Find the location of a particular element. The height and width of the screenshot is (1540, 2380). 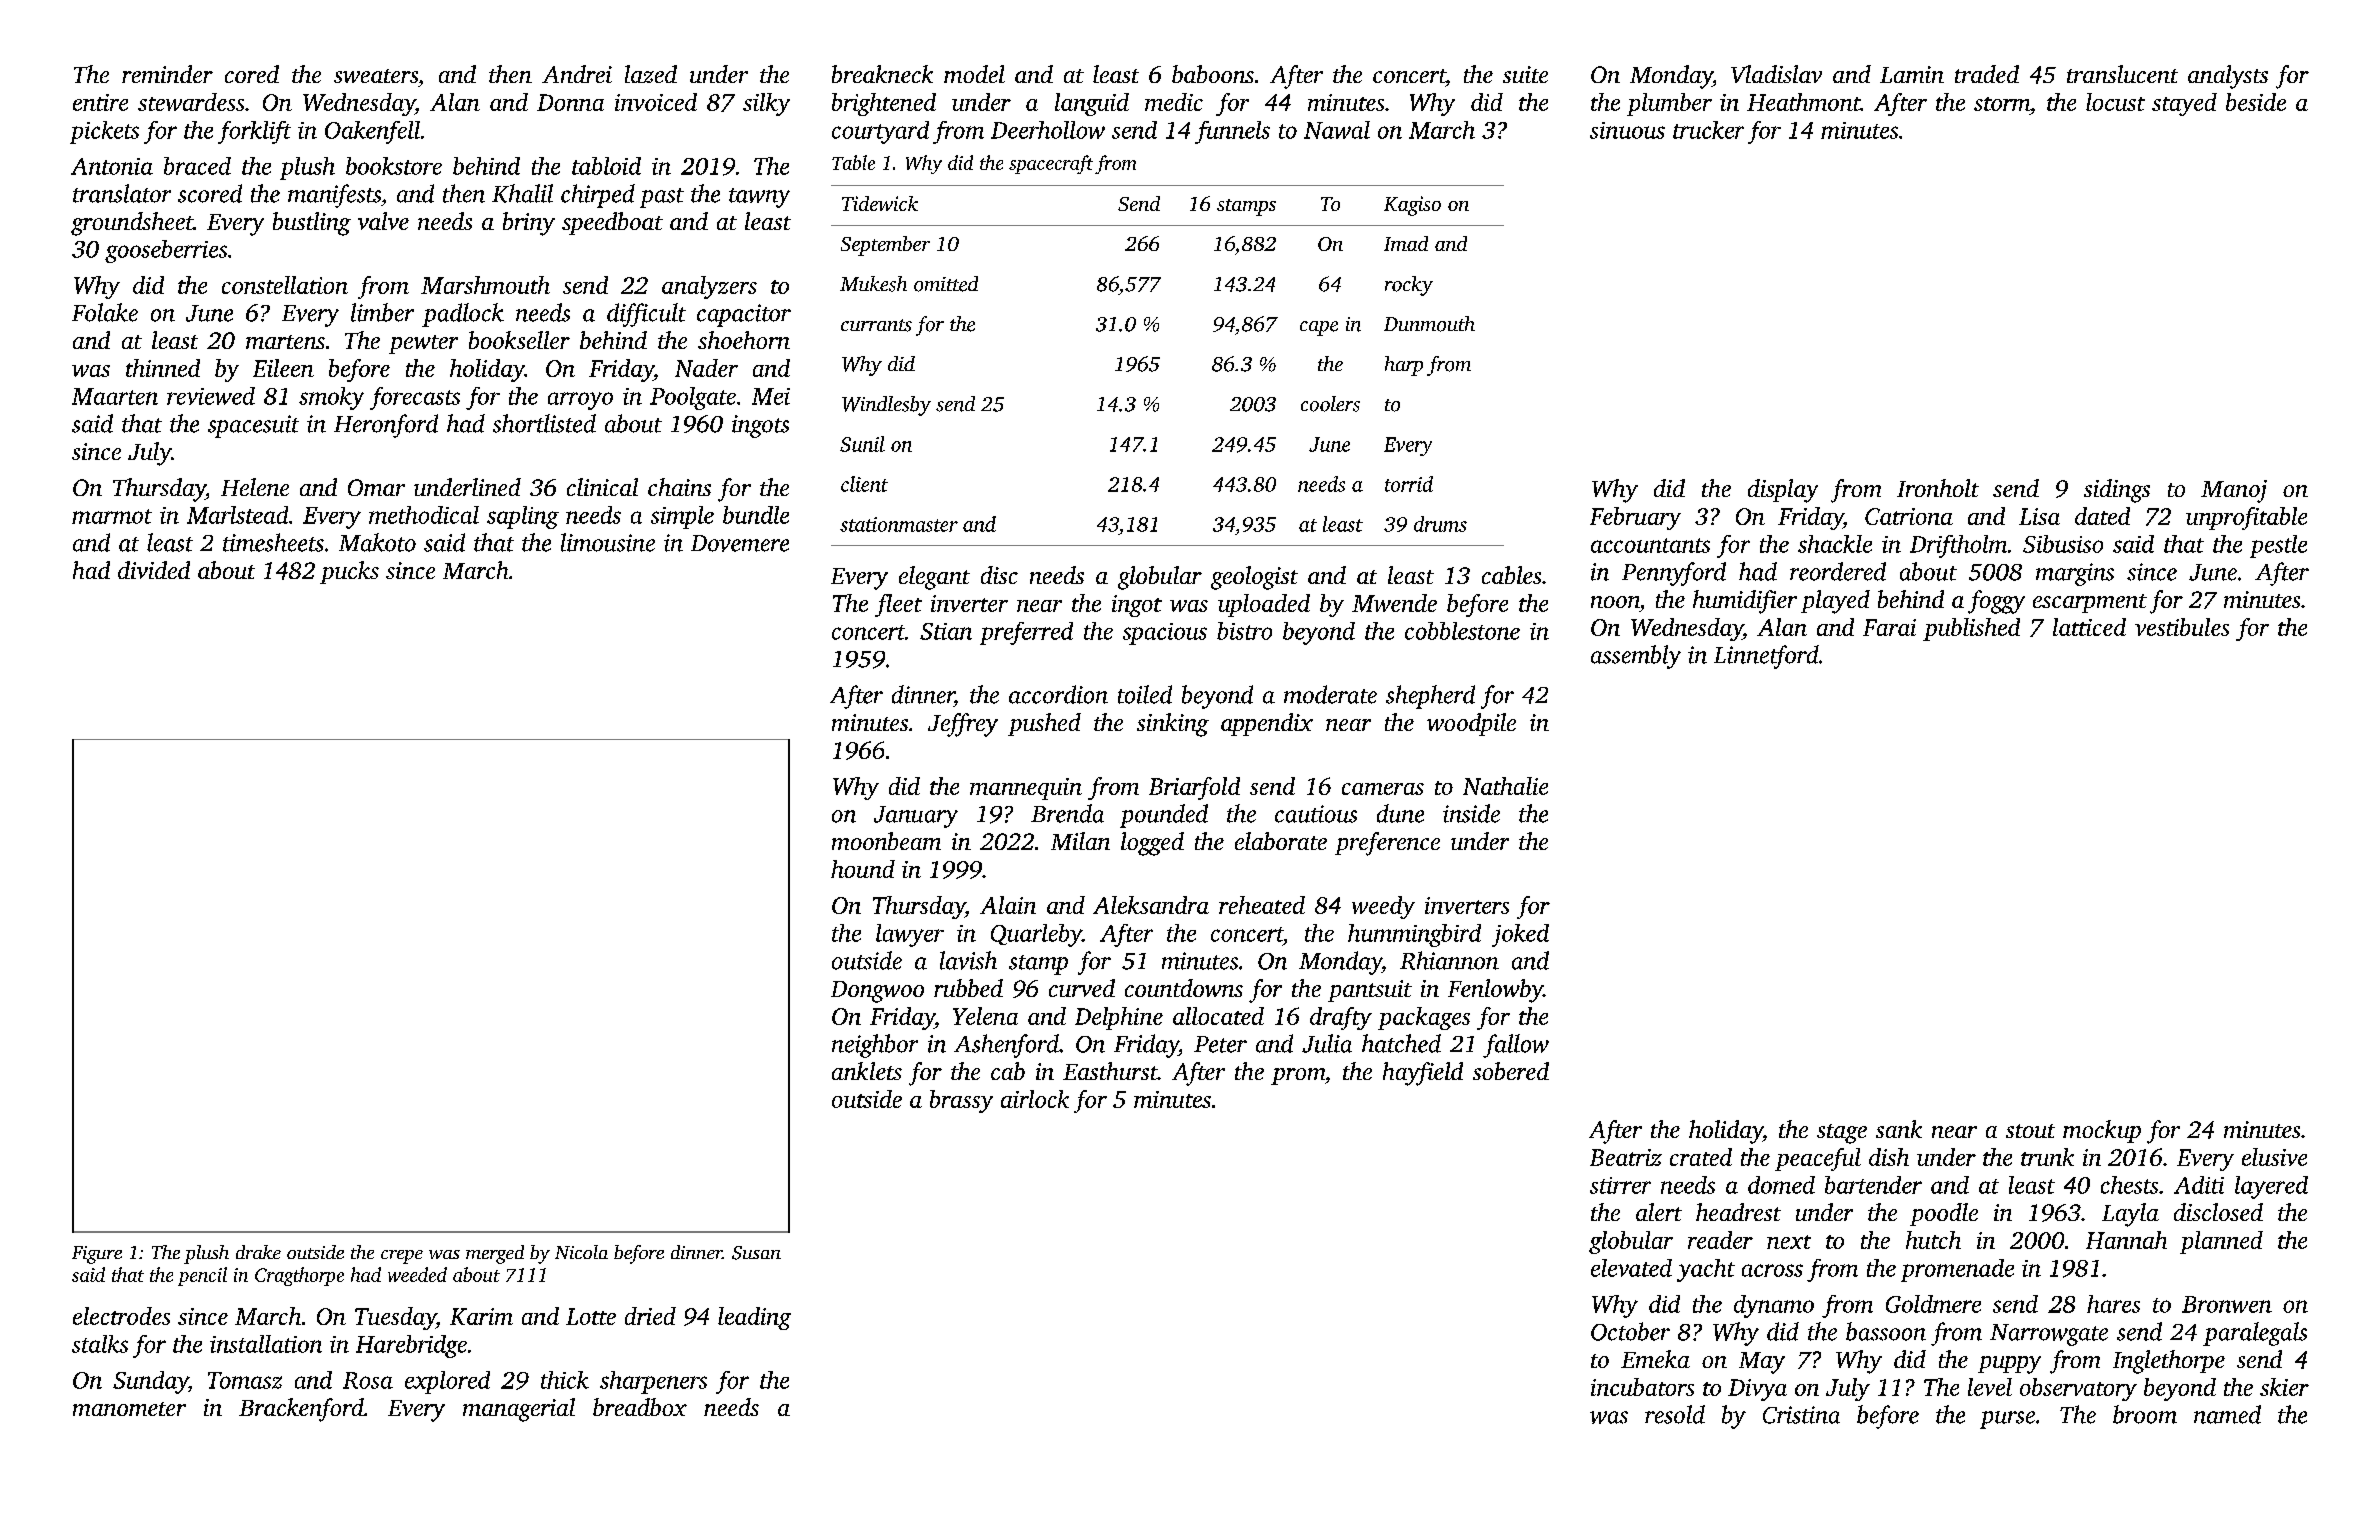

planned is located at coordinates (2221, 1242).
